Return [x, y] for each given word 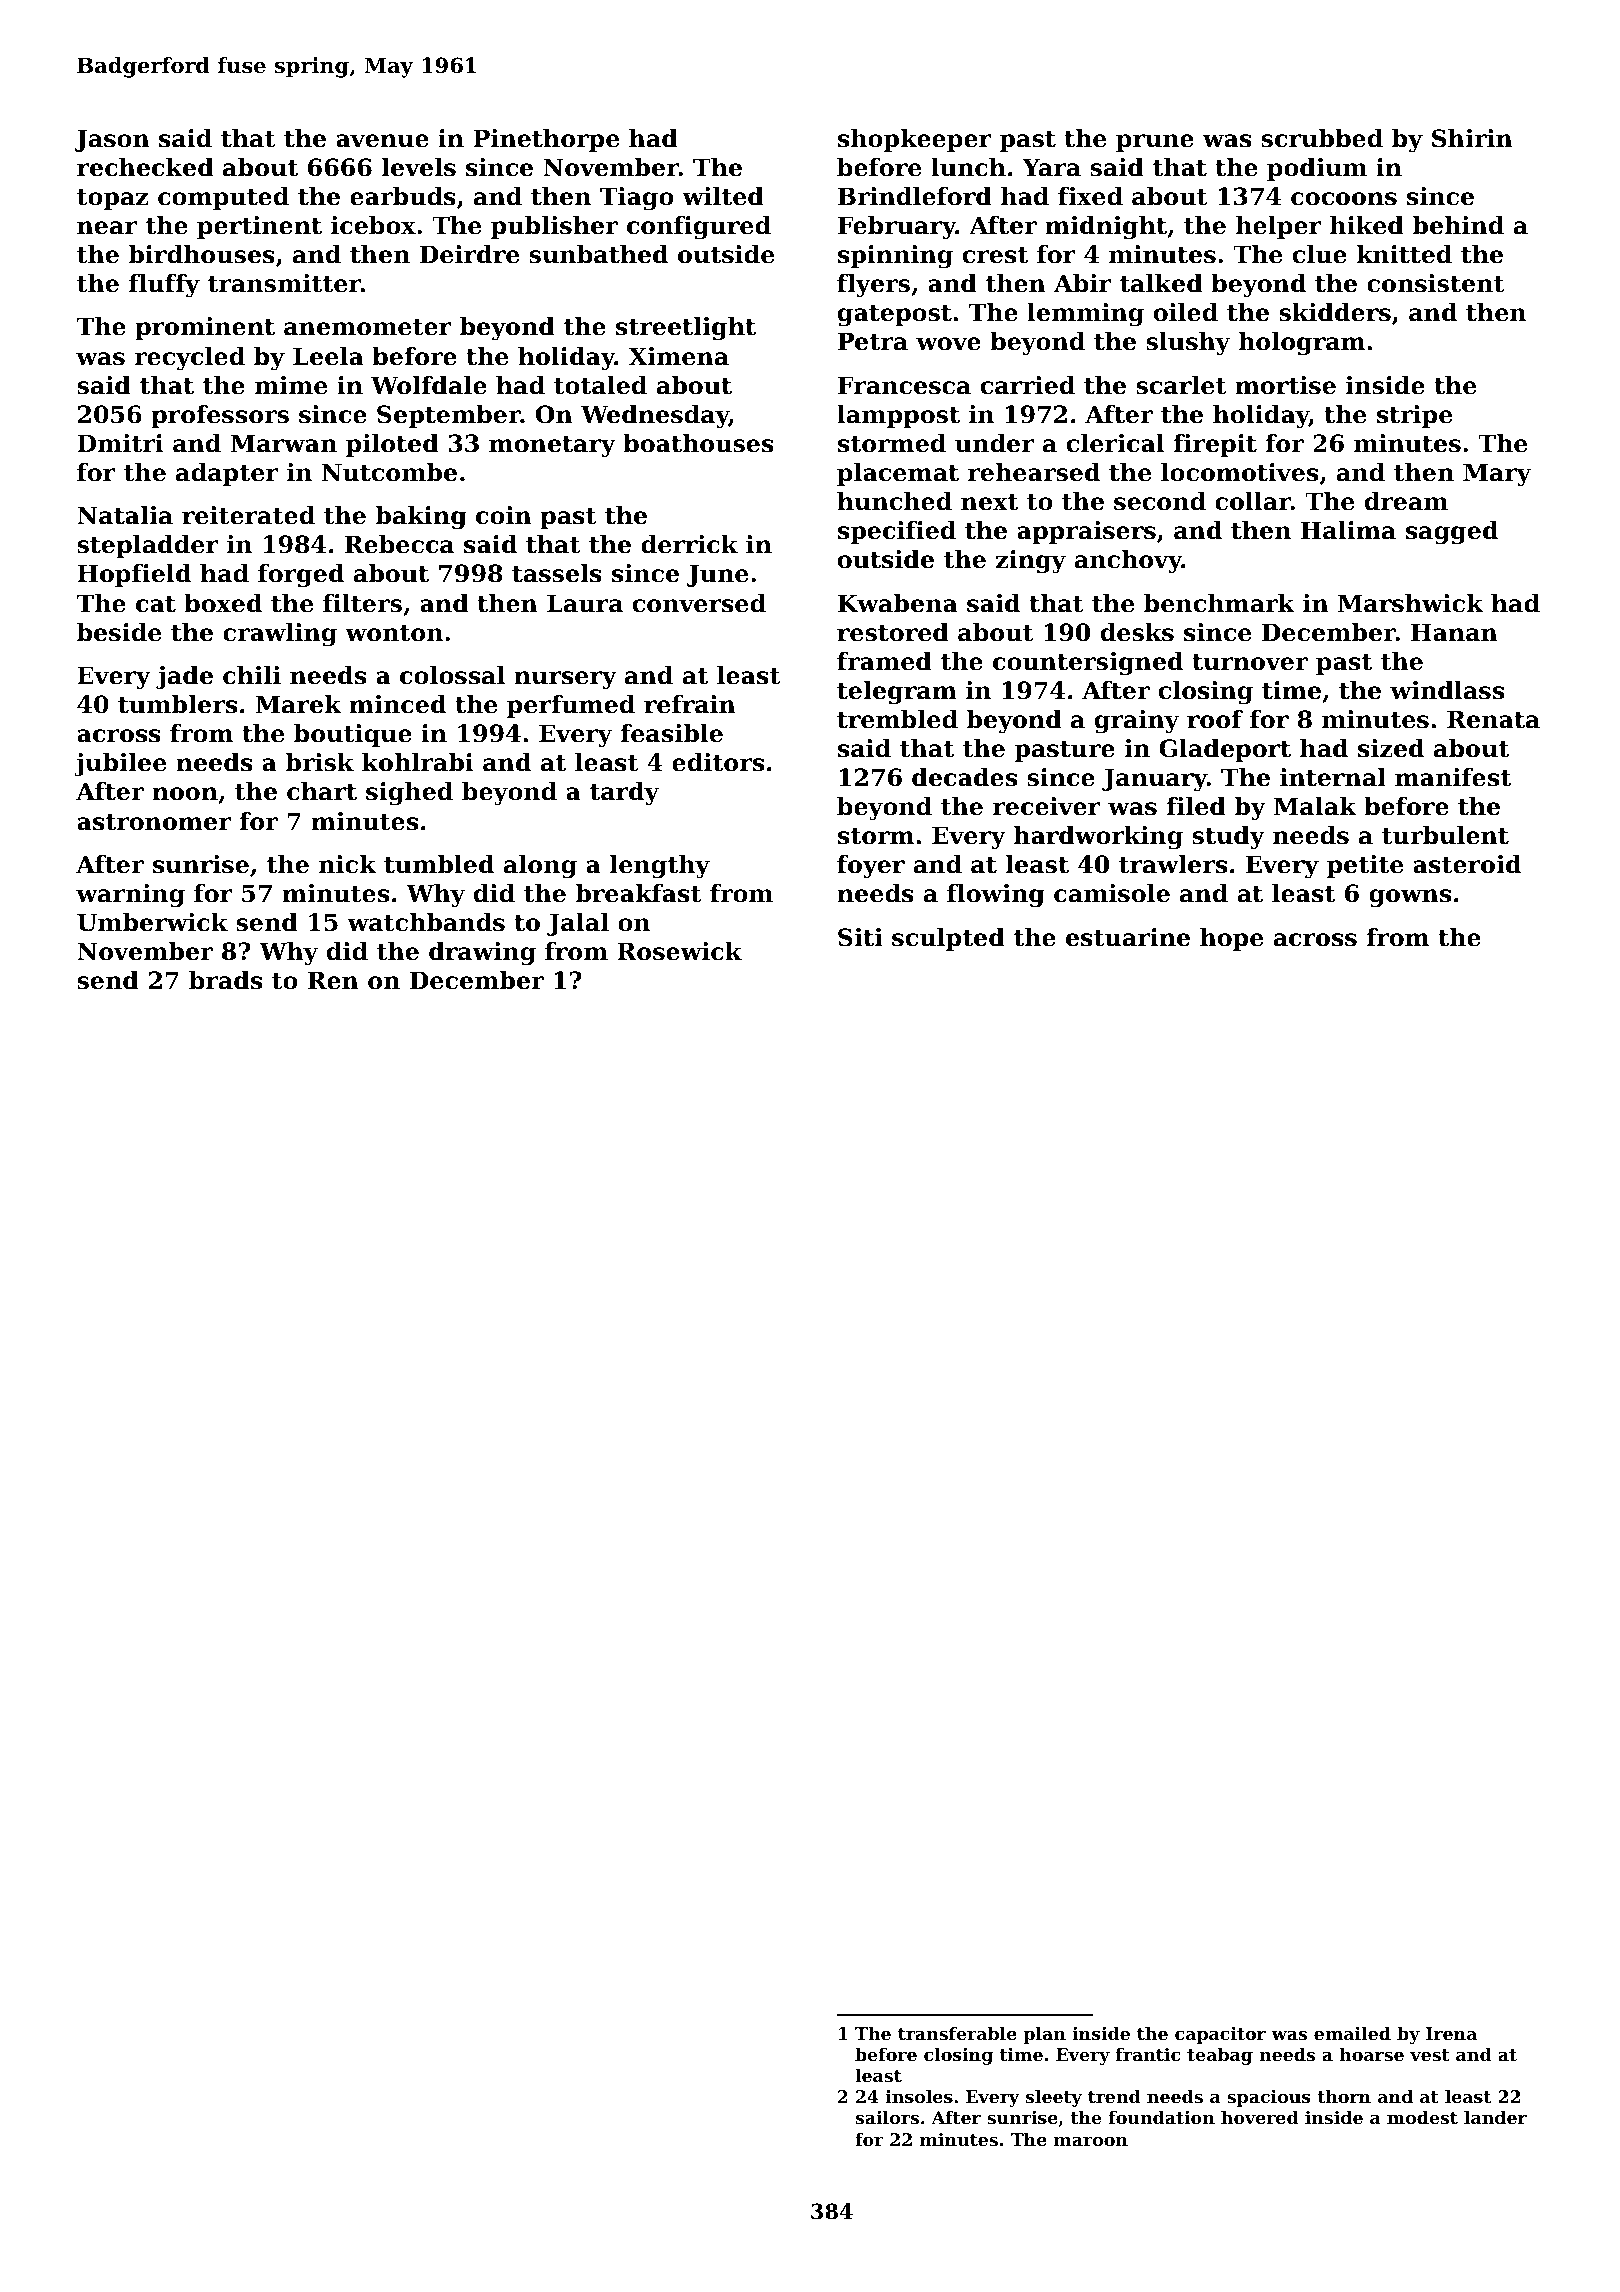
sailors [887, 2117]
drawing [482, 954]
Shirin [1472, 138]
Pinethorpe [546, 140]
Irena [1451, 2033]
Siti [860, 937]
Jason [112, 140]
